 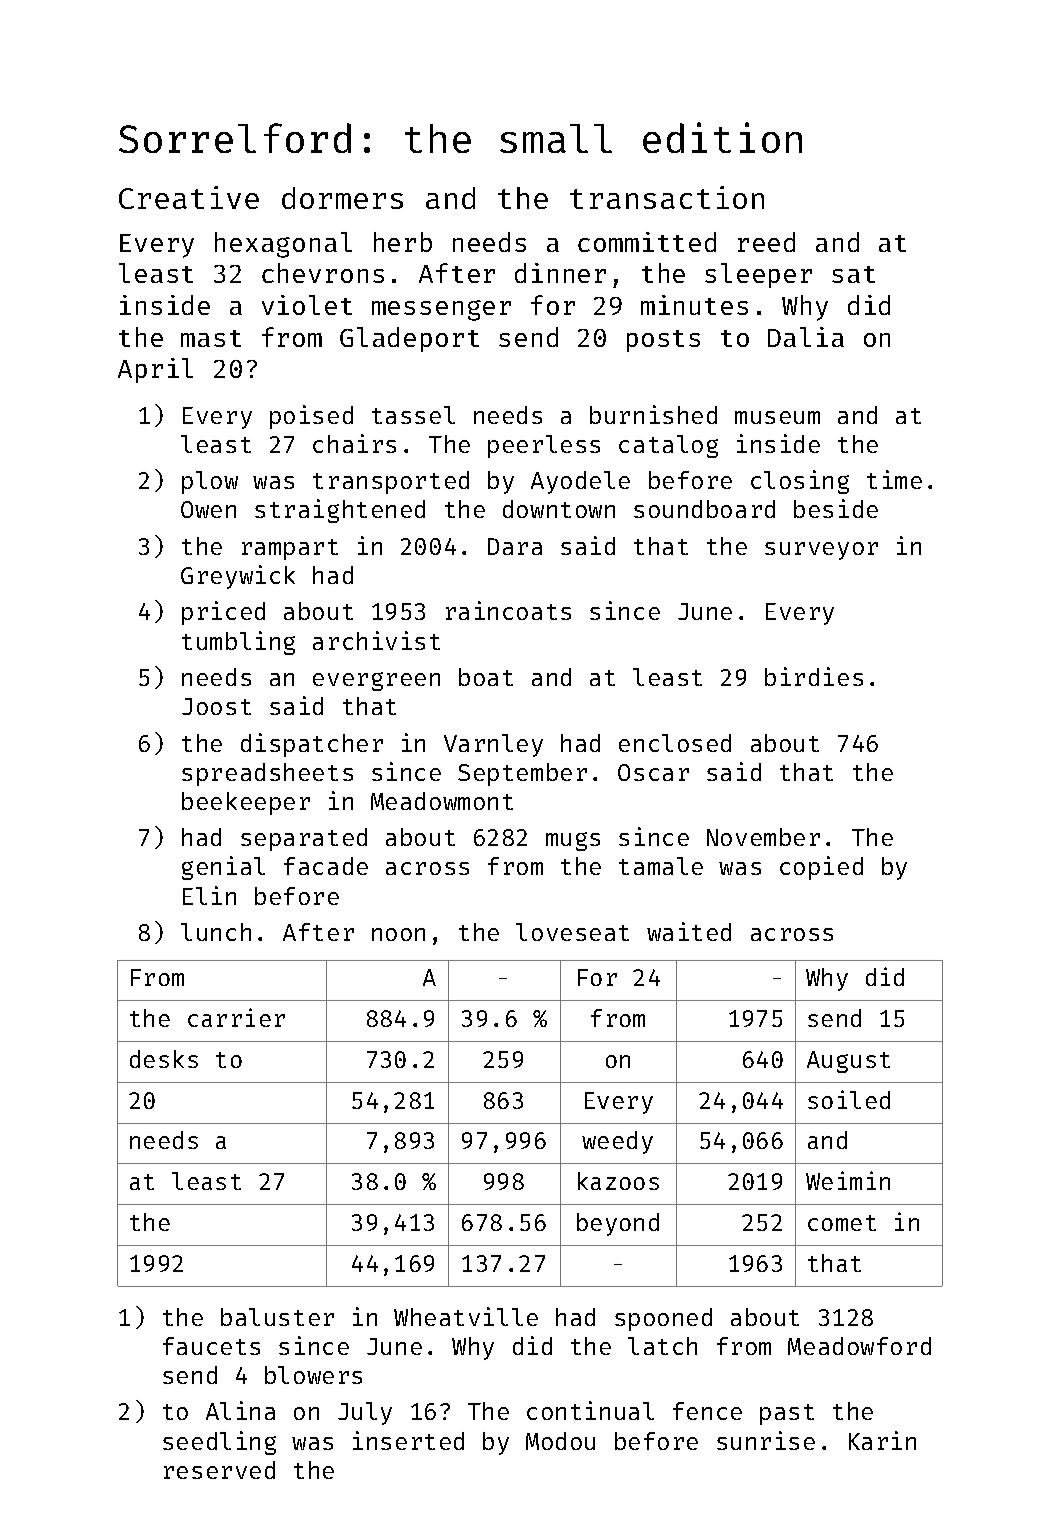 What do you see at coordinates (704, 509) in the screenshot?
I see `soundboard` at bounding box center [704, 509].
